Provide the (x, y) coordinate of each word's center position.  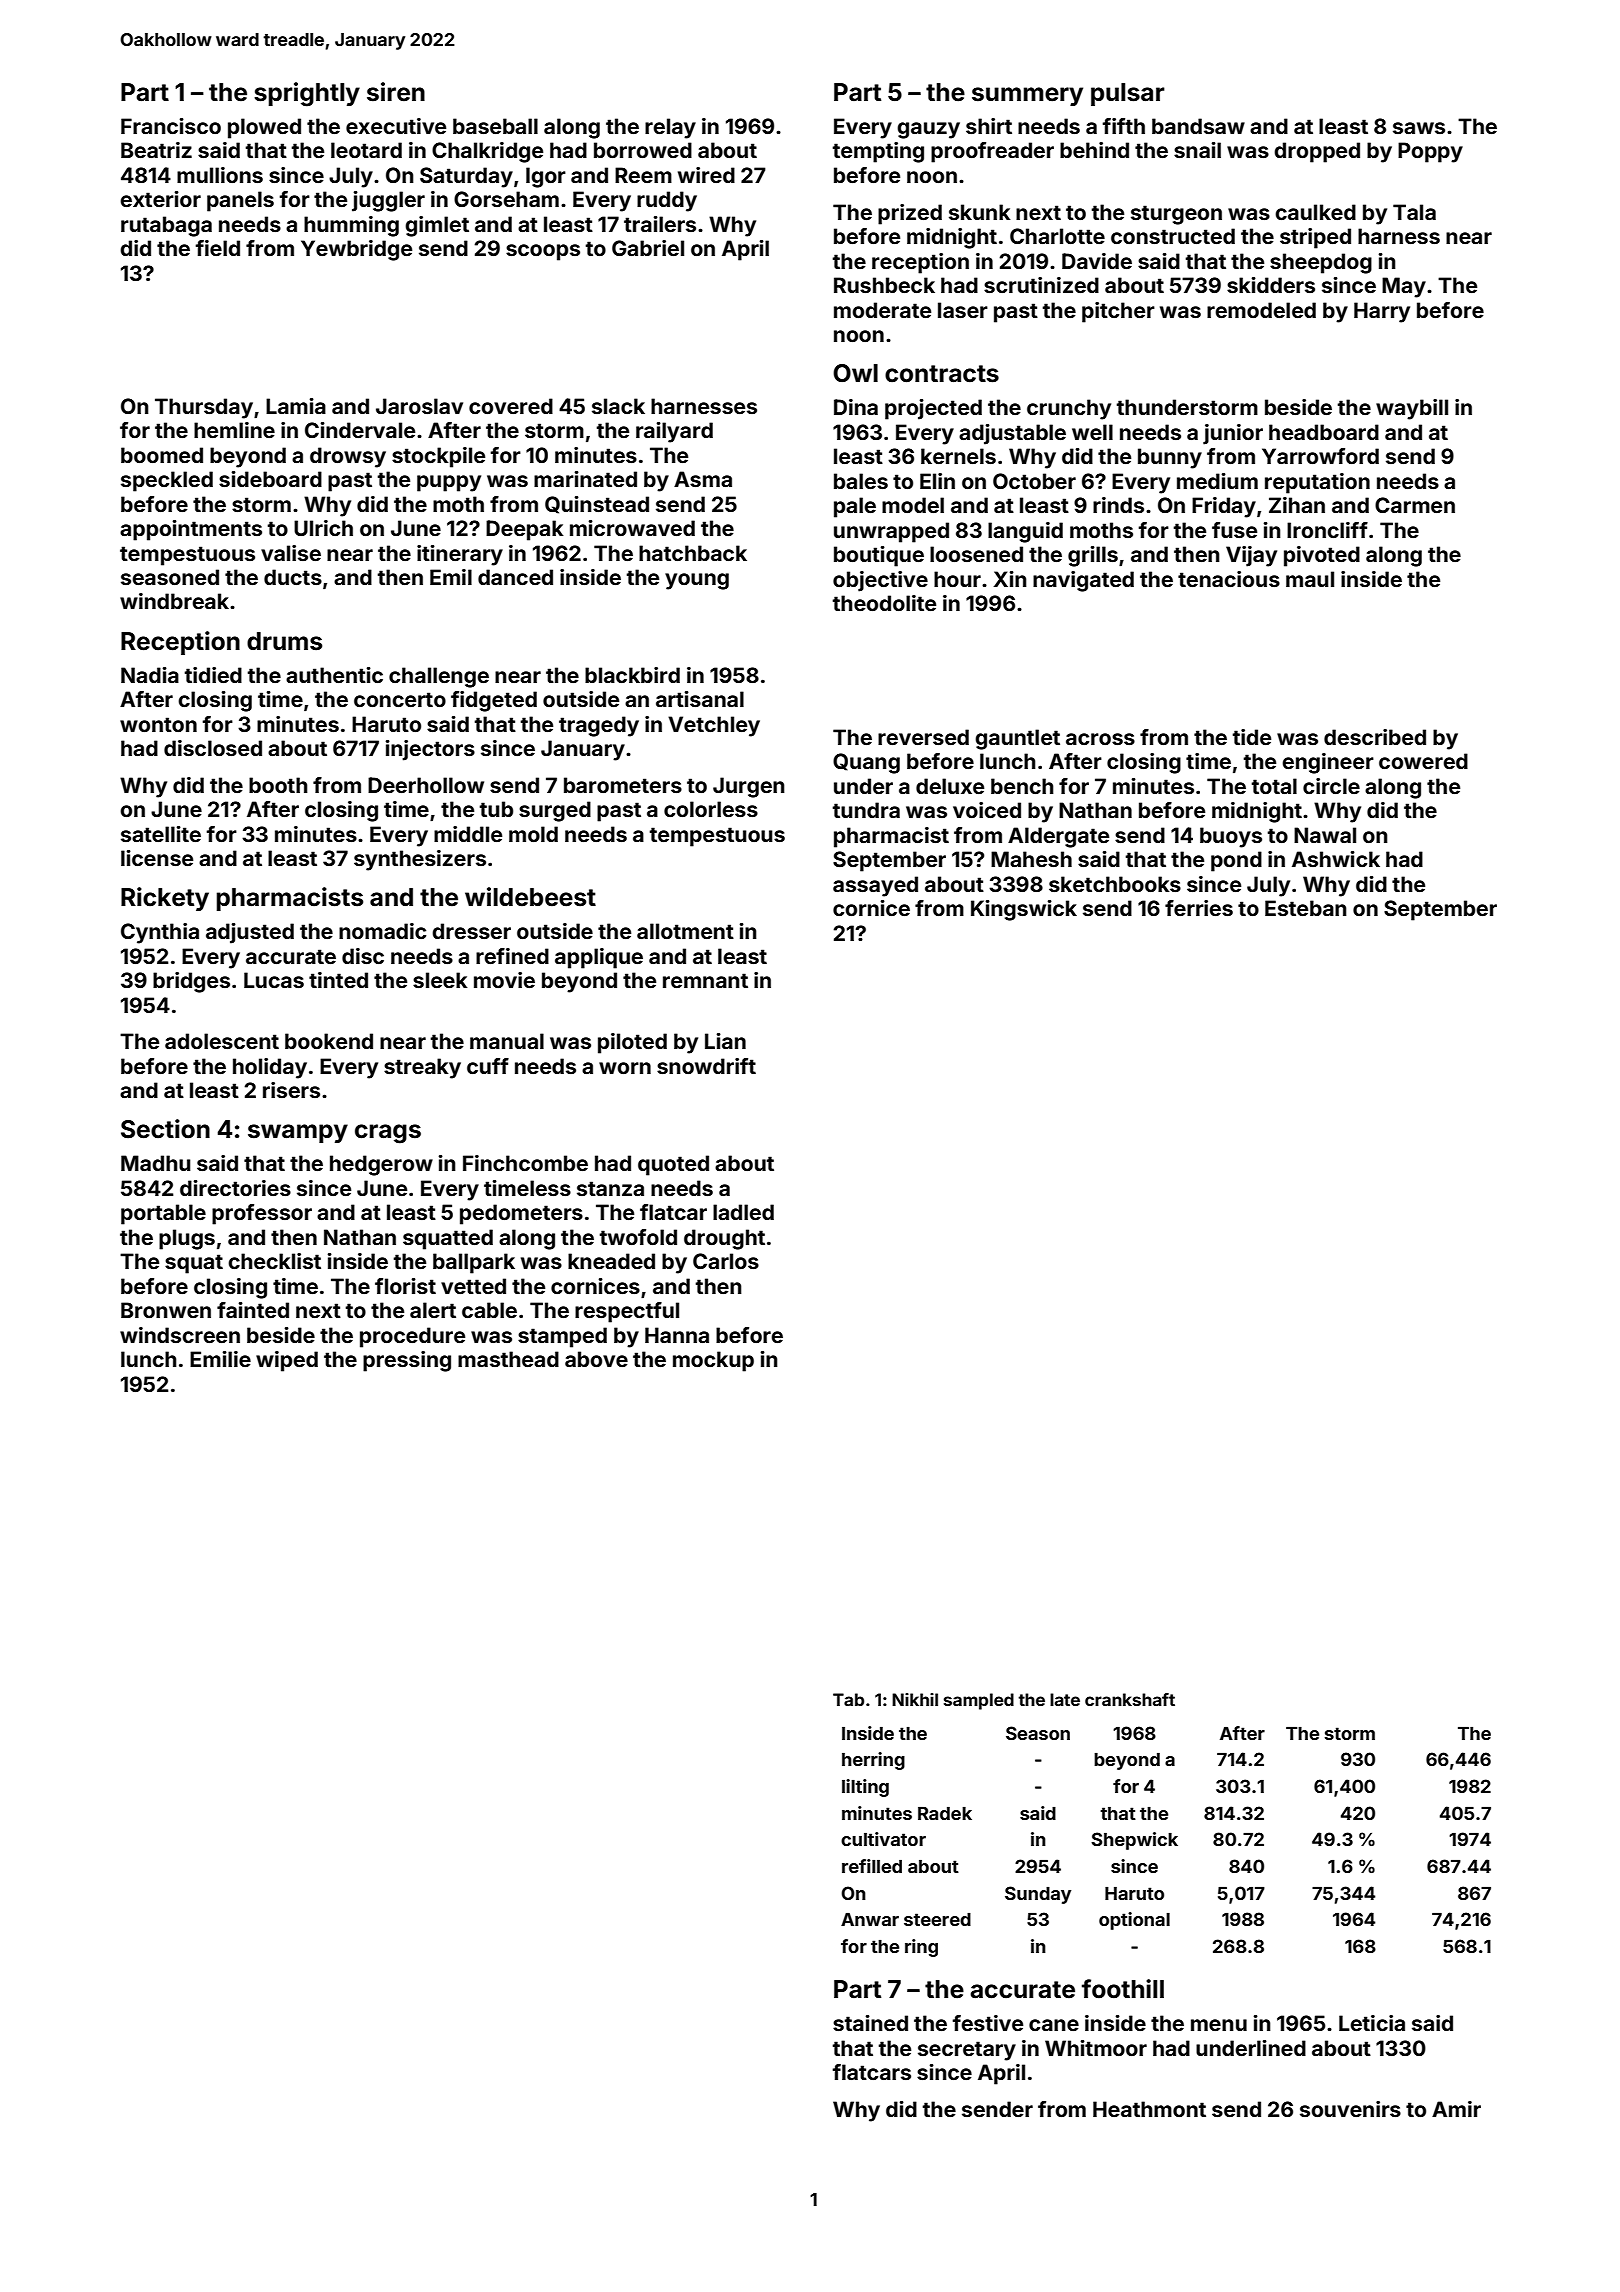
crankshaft (1130, 1699)
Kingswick (1024, 910)
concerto (400, 699)
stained (870, 2023)
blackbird (632, 675)
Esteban (1305, 908)
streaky (422, 1068)
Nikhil (915, 1699)
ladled (743, 1212)
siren (396, 92)
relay (670, 128)
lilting (865, 1788)
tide (1252, 737)
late (1065, 1699)
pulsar (1128, 94)
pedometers (521, 1214)
